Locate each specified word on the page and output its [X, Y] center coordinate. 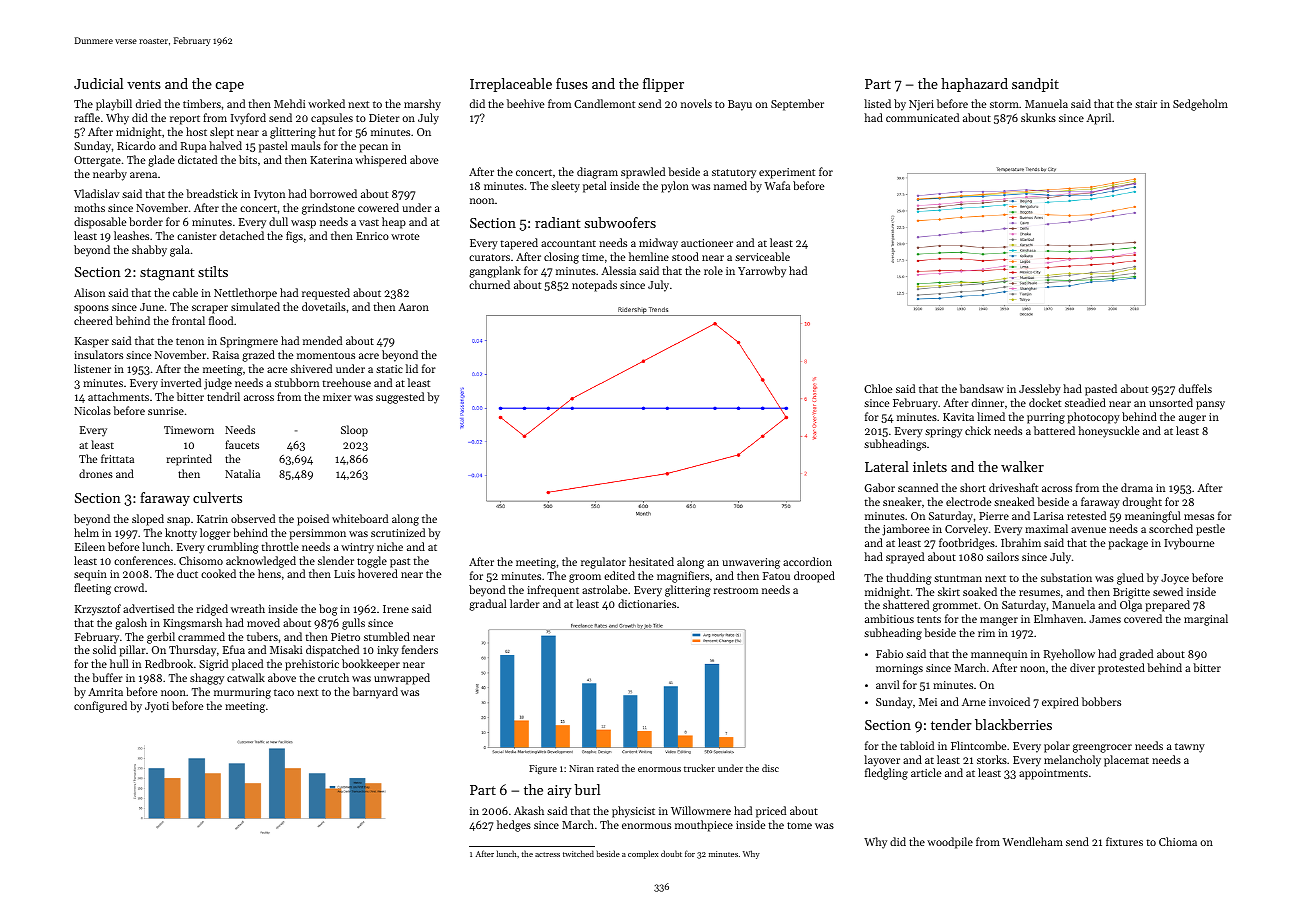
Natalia [242, 473]
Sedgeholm [1200, 105]
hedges [514, 826]
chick [978, 430]
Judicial [98, 83]
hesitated [651, 561]
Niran [581, 768]
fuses [572, 83]
